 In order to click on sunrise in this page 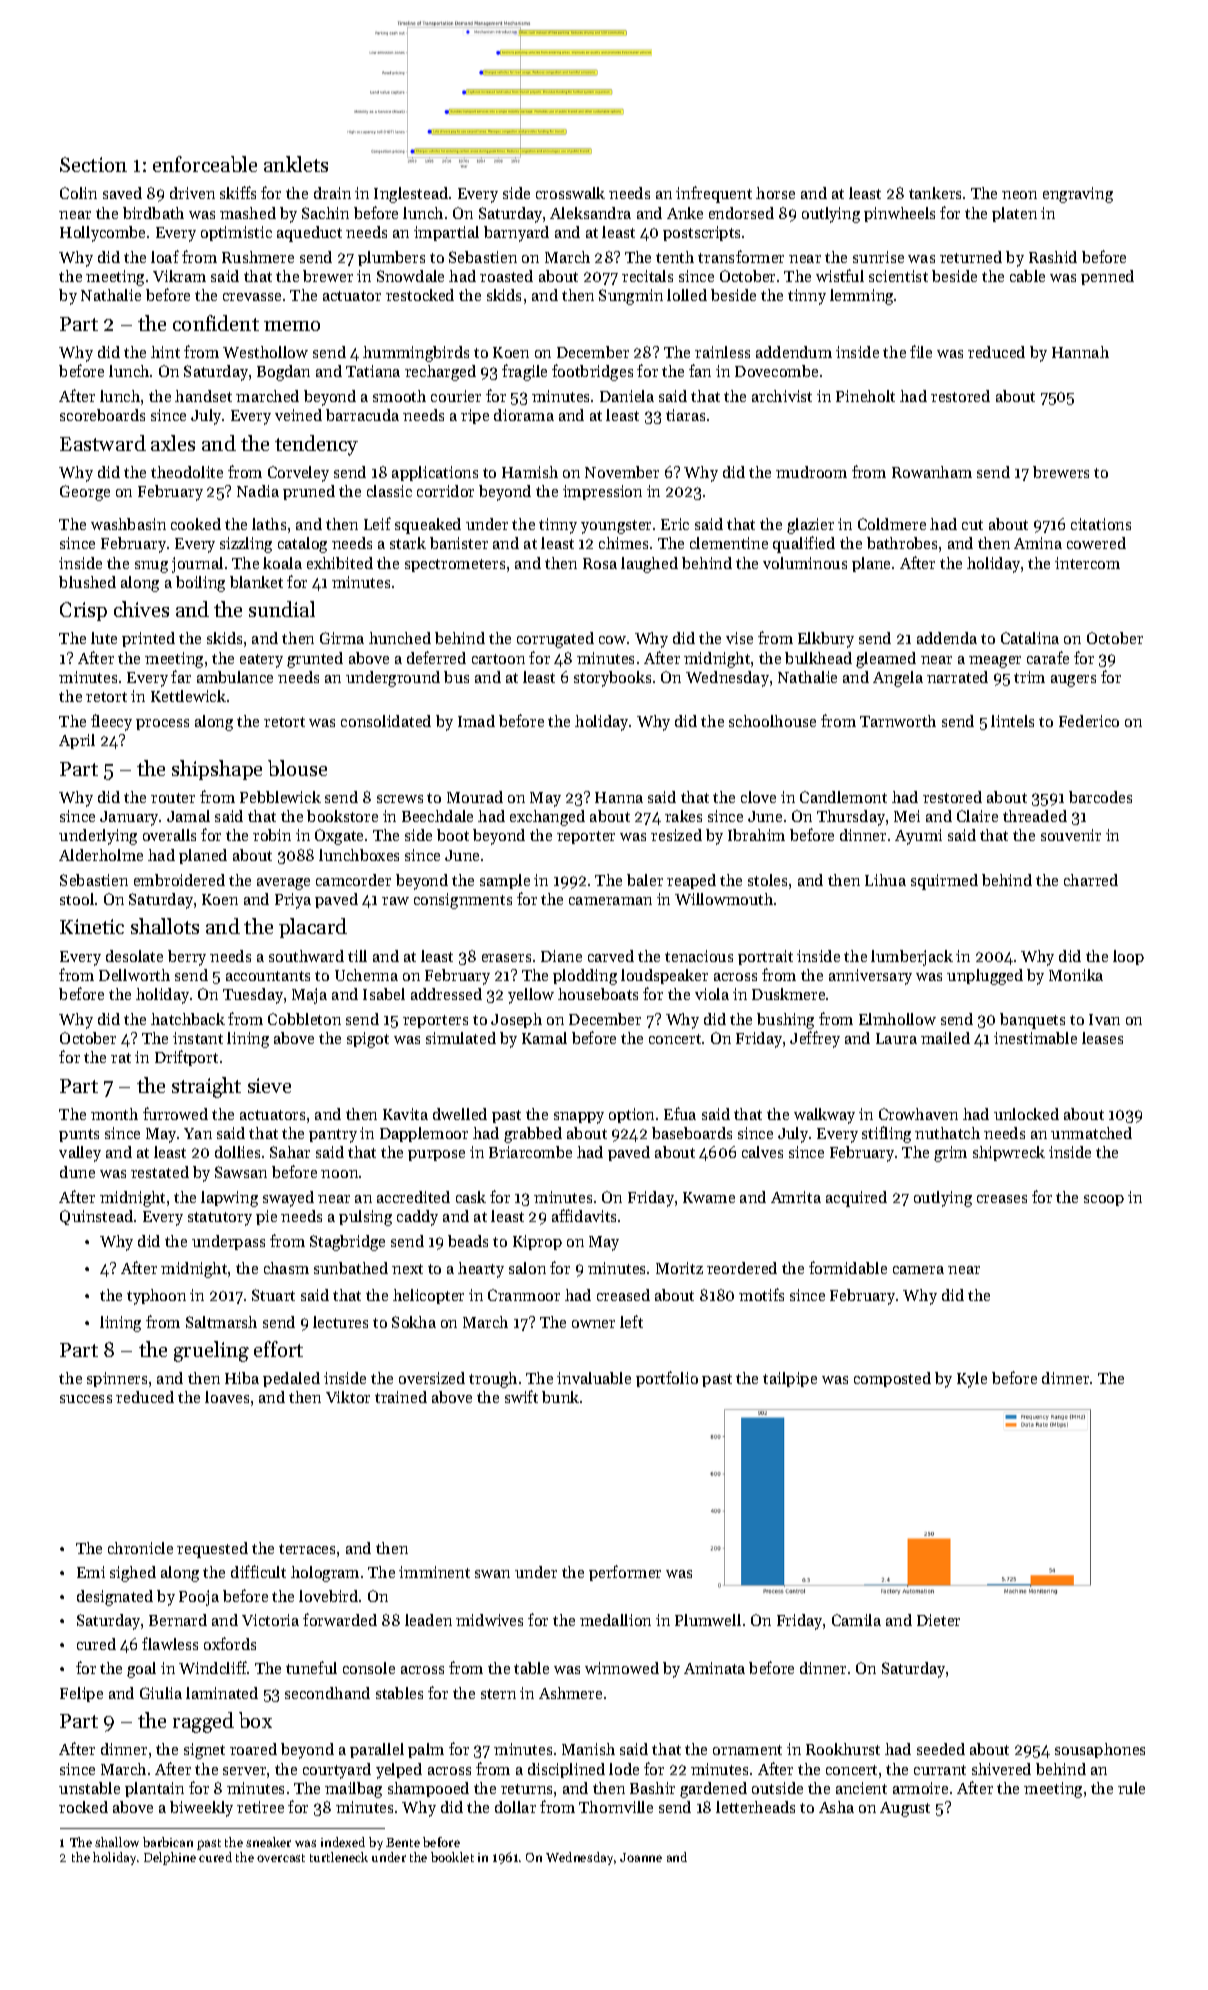, I will do `click(878, 257)`.
